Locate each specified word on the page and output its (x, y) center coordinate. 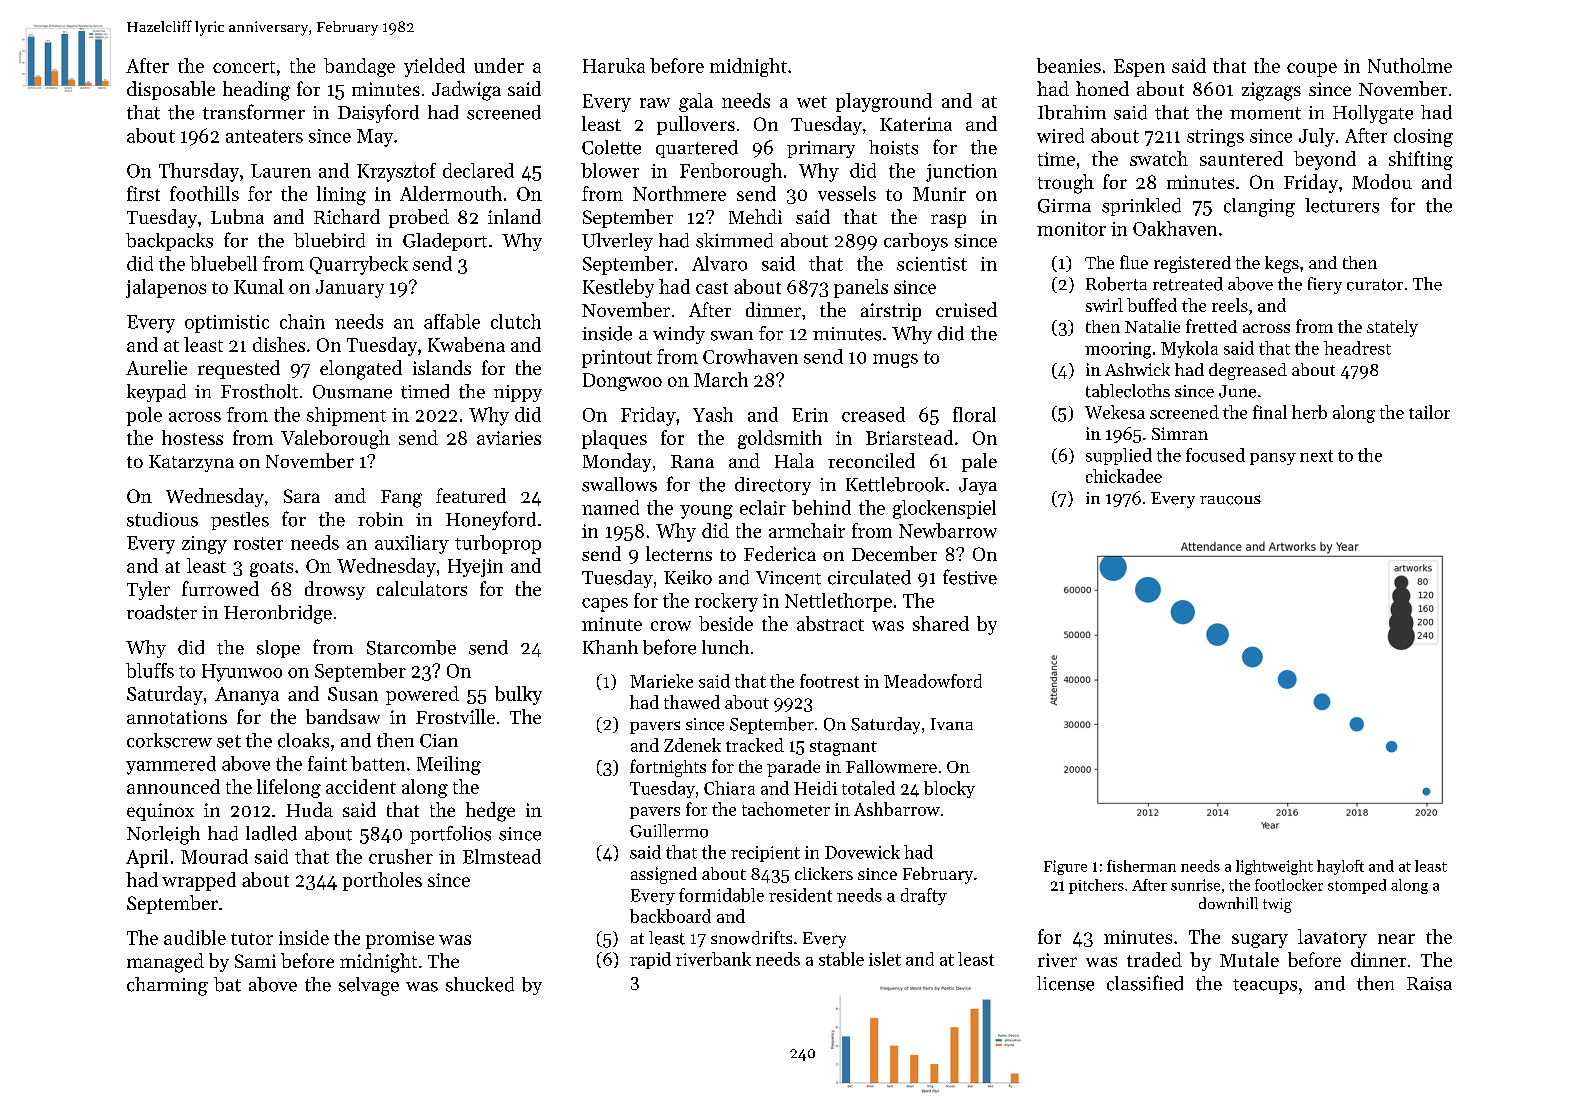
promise (400, 940)
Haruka (614, 65)
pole (144, 416)
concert (244, 67)
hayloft (1340, 867)
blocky (949, 789)
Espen (1139, 68)
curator (1375, 285)
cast (712, 288)
